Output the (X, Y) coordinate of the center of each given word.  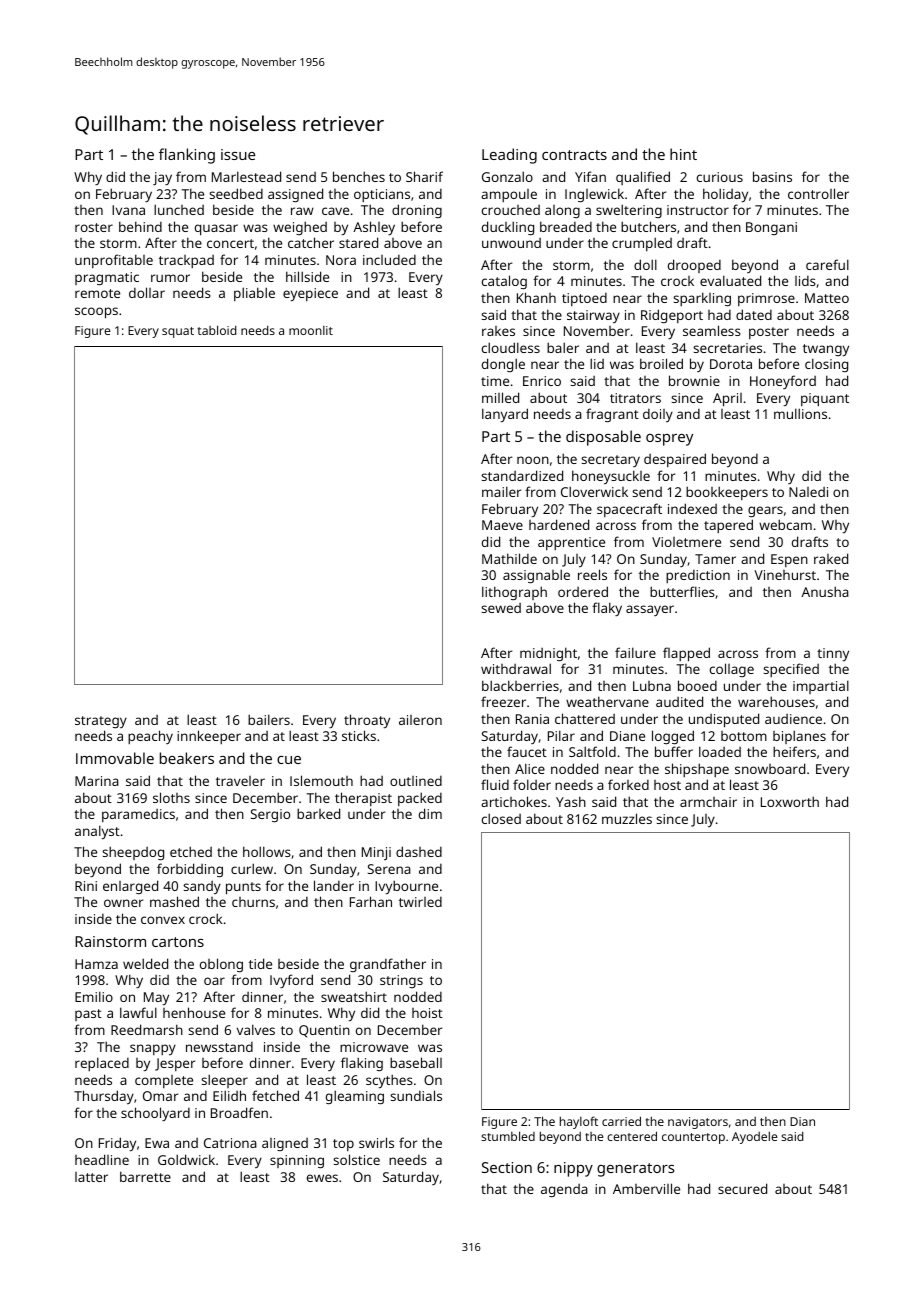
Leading (509, 156)
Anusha (825, 591)
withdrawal (516, 668)
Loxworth (790, 801)
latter (91, 1177)
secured (742, 1188)
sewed (501, 608)
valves (256, 1029)
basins (772, 176)
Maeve (502, 525)
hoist (427, 1013)
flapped (686, 654)
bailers (269, 719)
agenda (564, 1190)
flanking (187, 156)
